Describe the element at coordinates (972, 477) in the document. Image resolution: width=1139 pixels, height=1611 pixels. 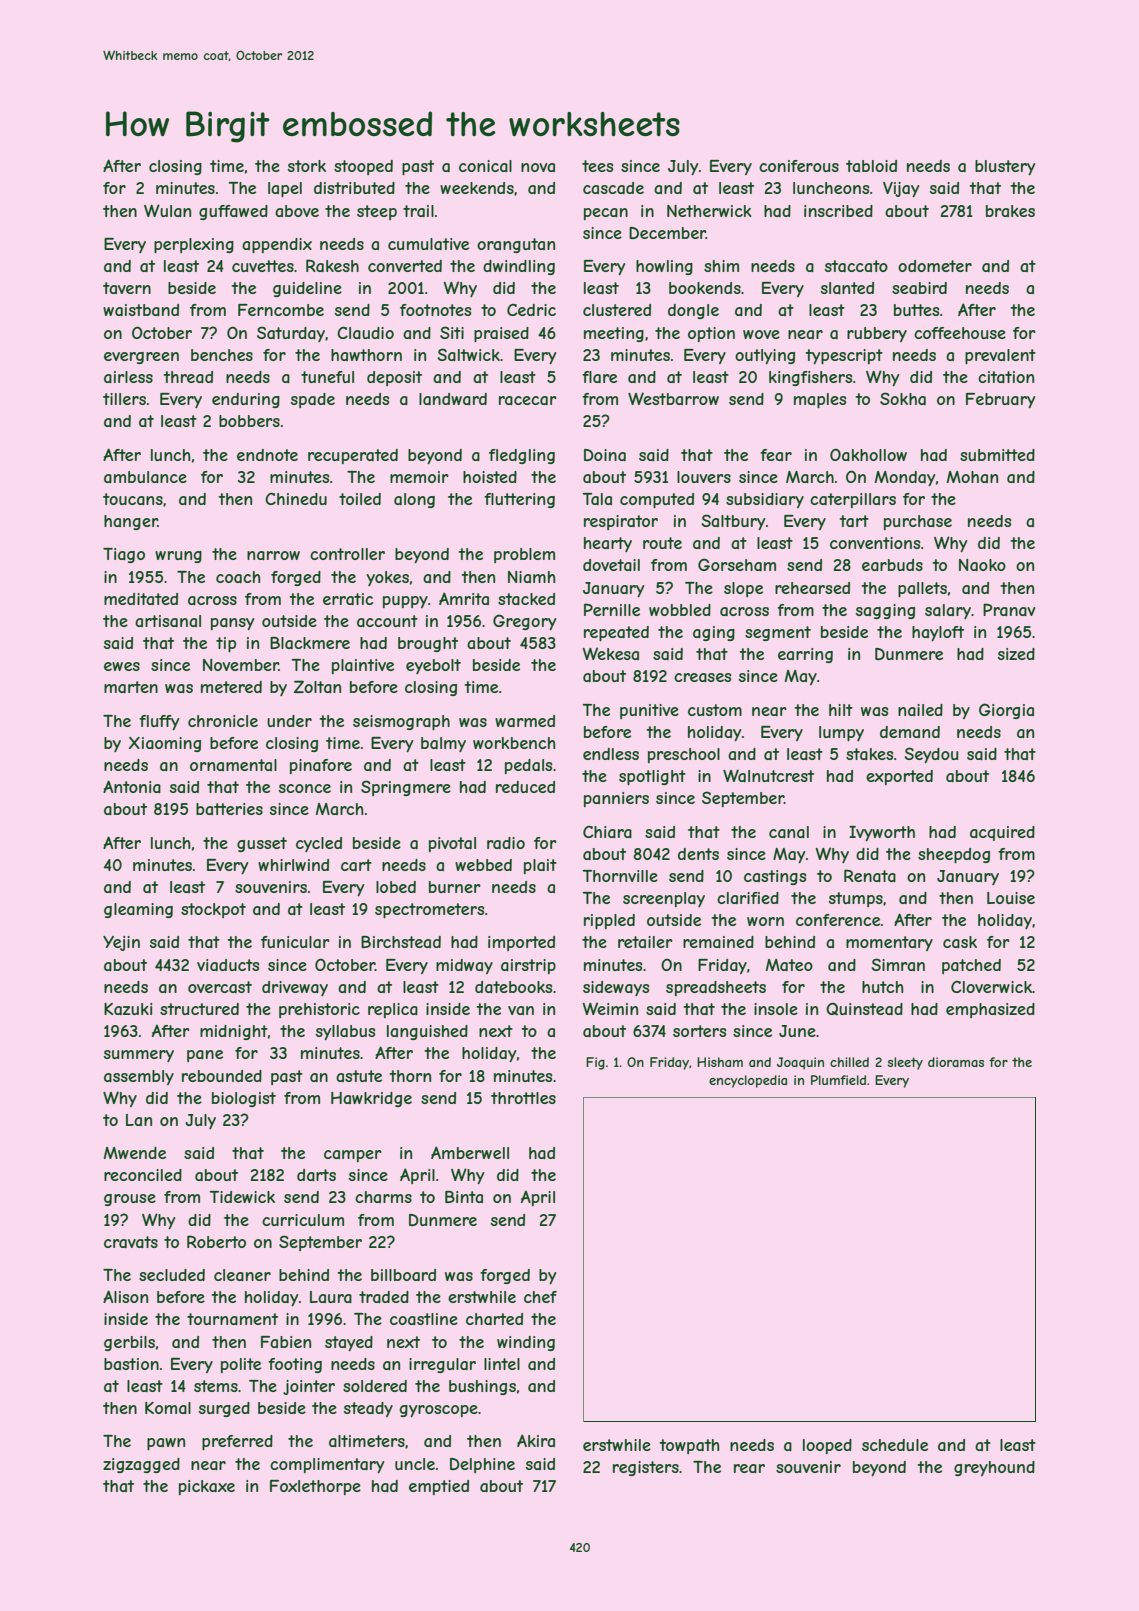
I see `Mohan` at that location.
